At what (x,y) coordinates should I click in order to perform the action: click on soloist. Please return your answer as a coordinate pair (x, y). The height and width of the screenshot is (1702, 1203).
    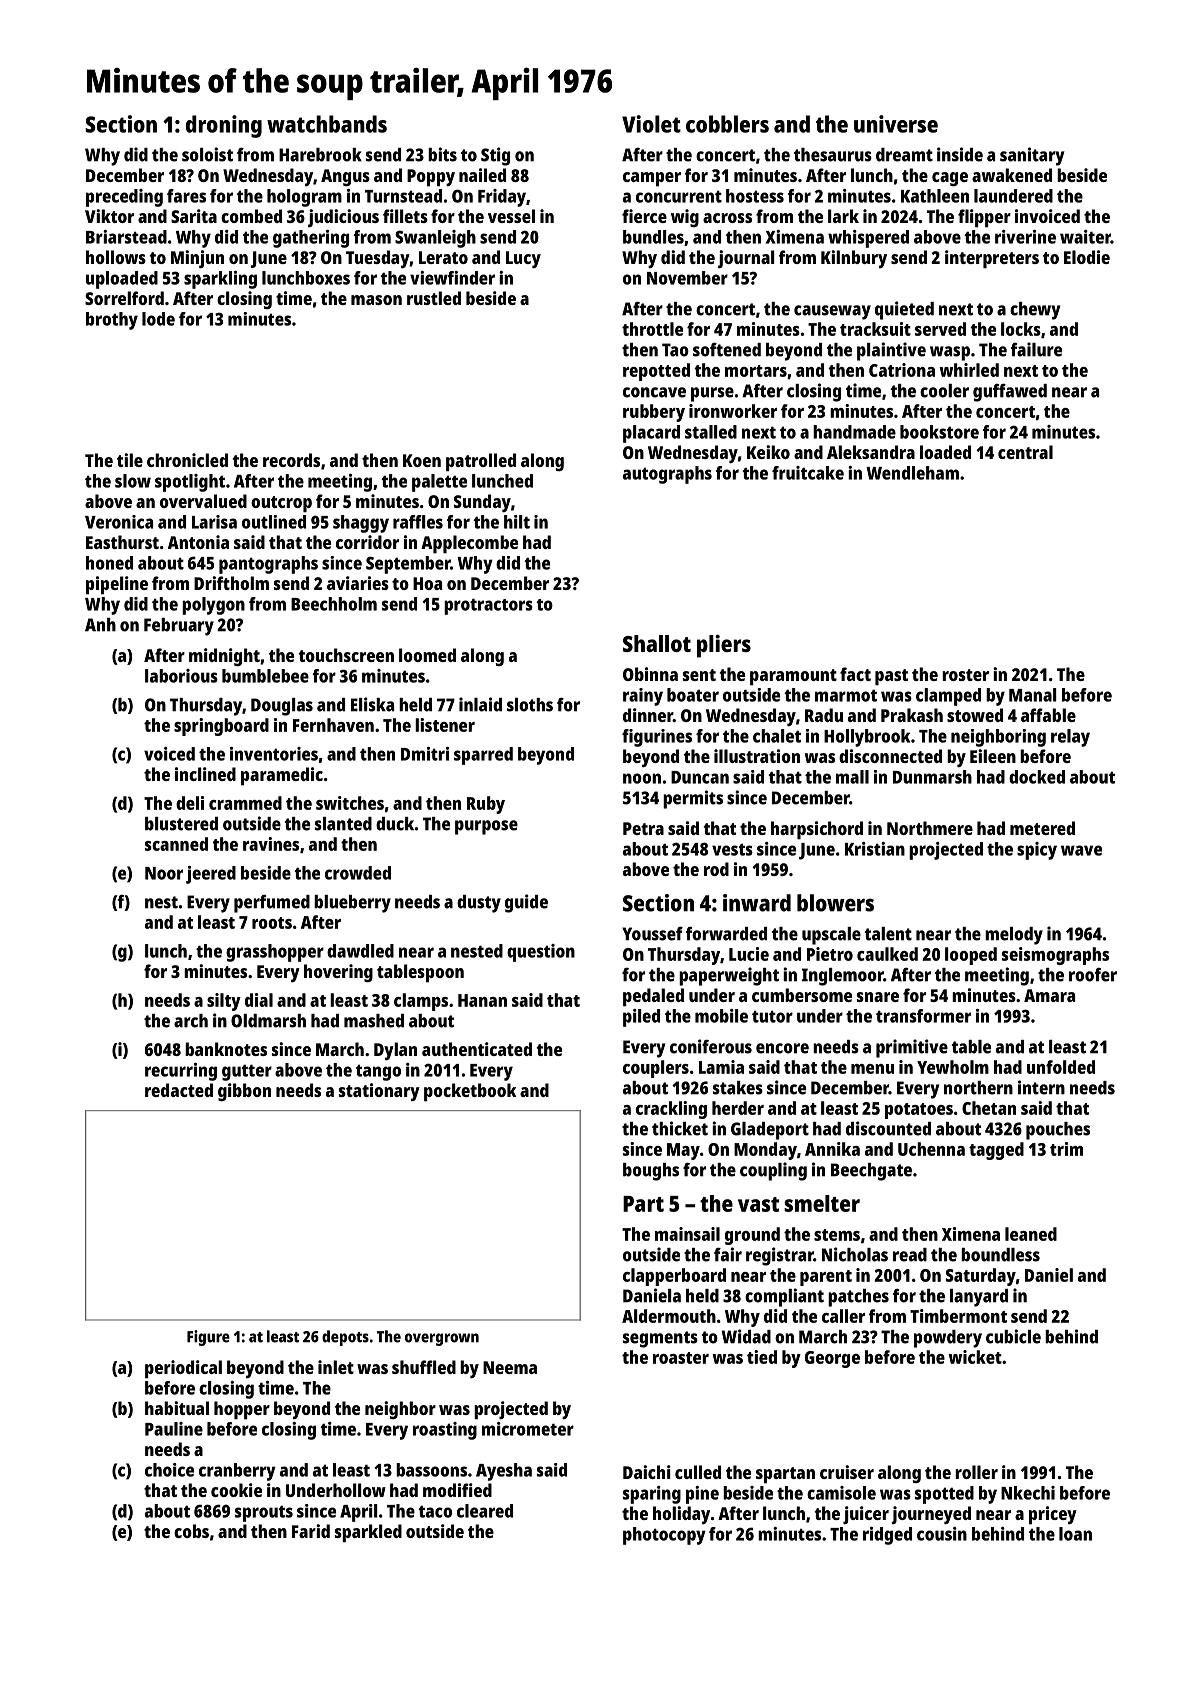
    Looking at the image, I should click on (207, 154).
